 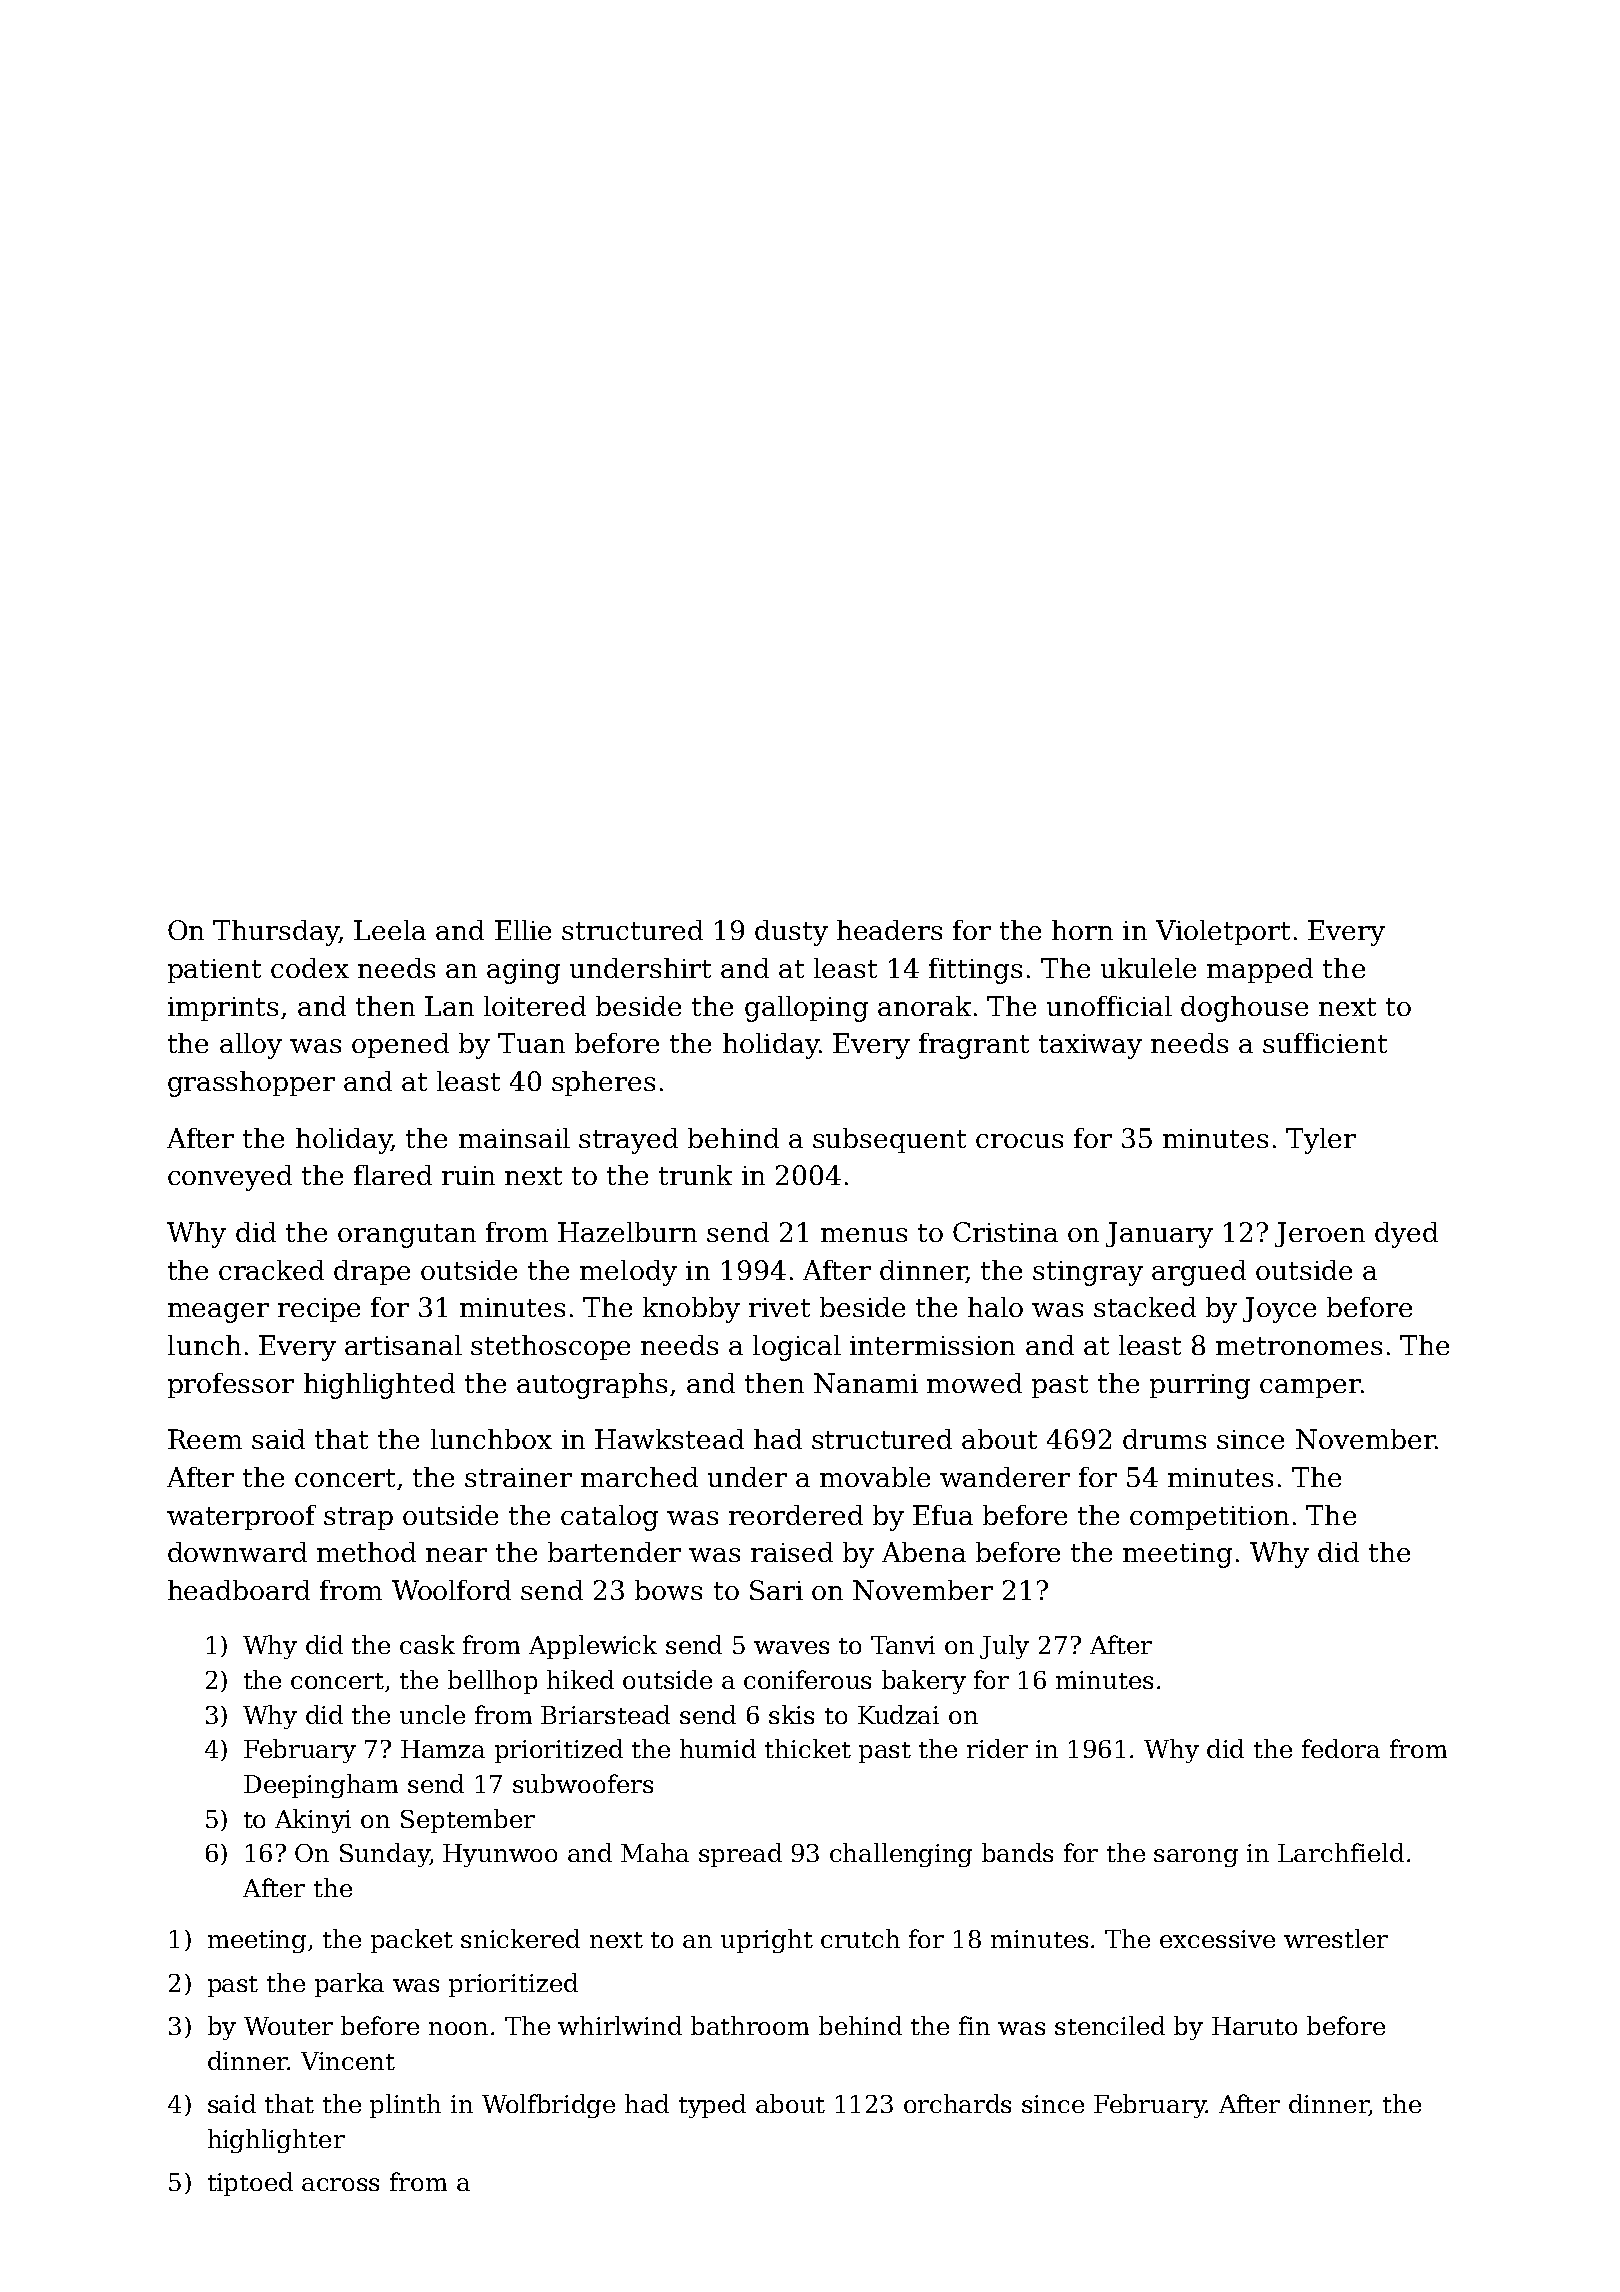 What do you see at coordinates (1320, 1234) in the screenshot?
I see `Jeroen` at bounding box center [1320, 1234].
